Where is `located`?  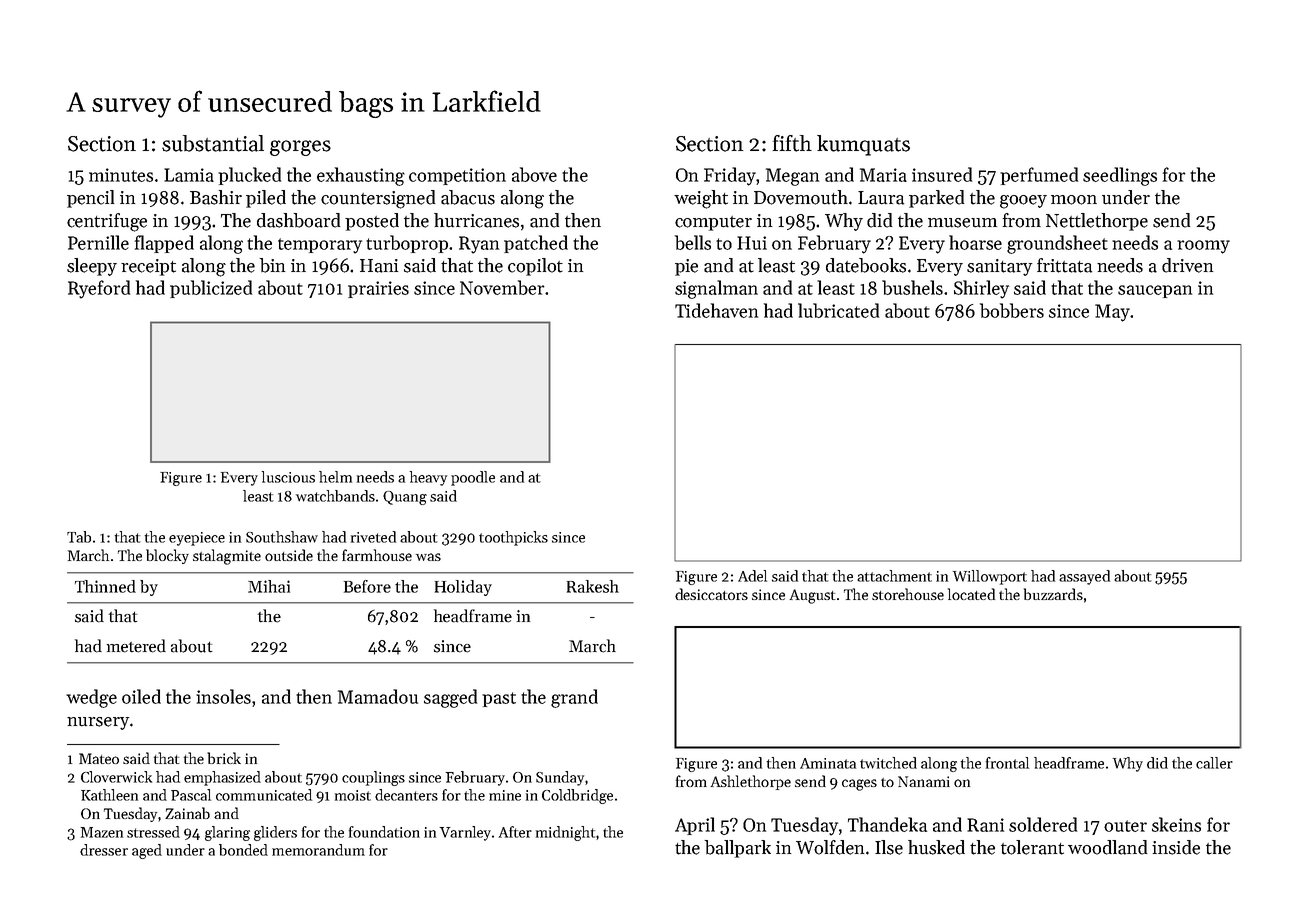 located is located at coordinates (971, 594).
